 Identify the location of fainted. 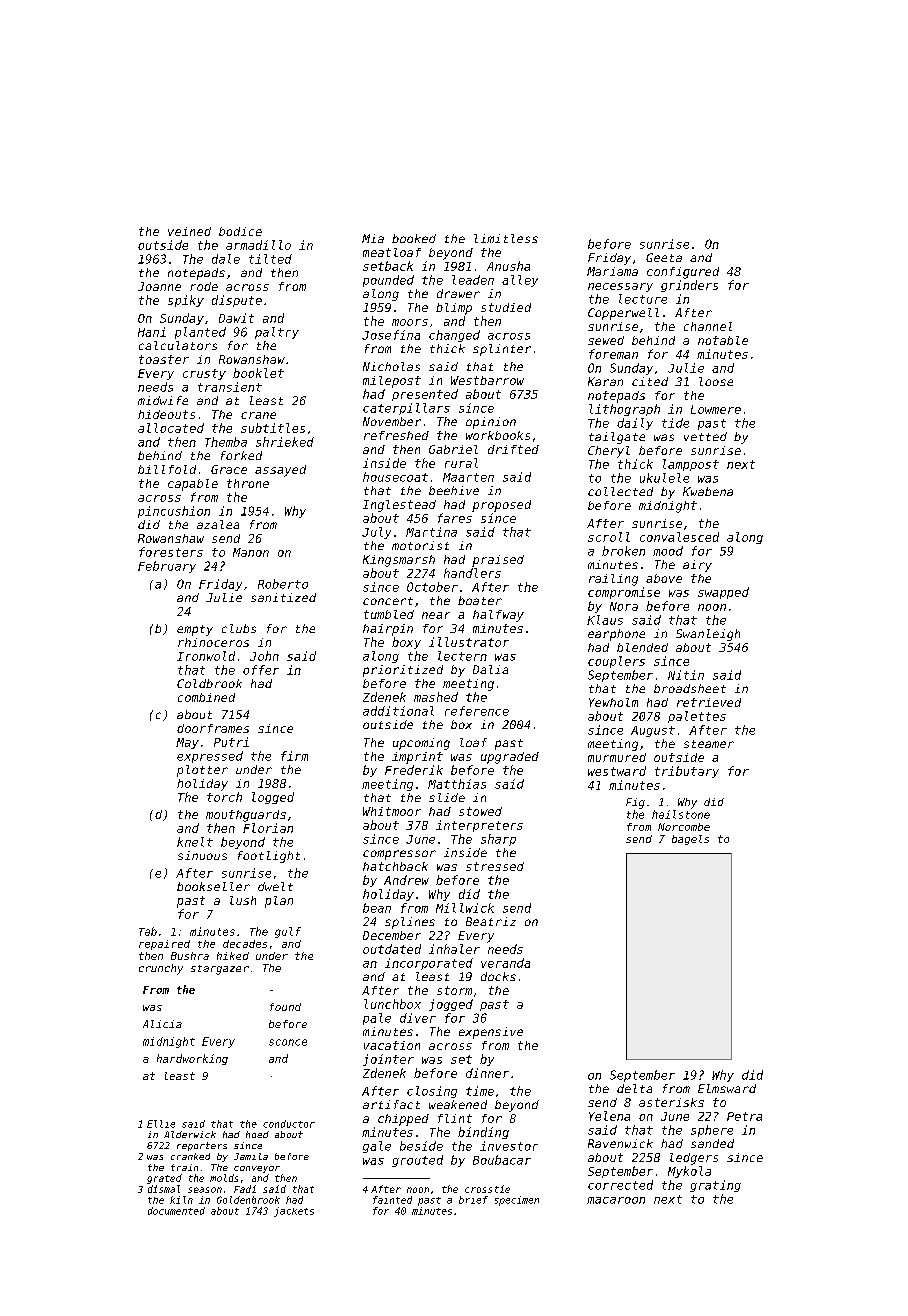
(392, 1200).
